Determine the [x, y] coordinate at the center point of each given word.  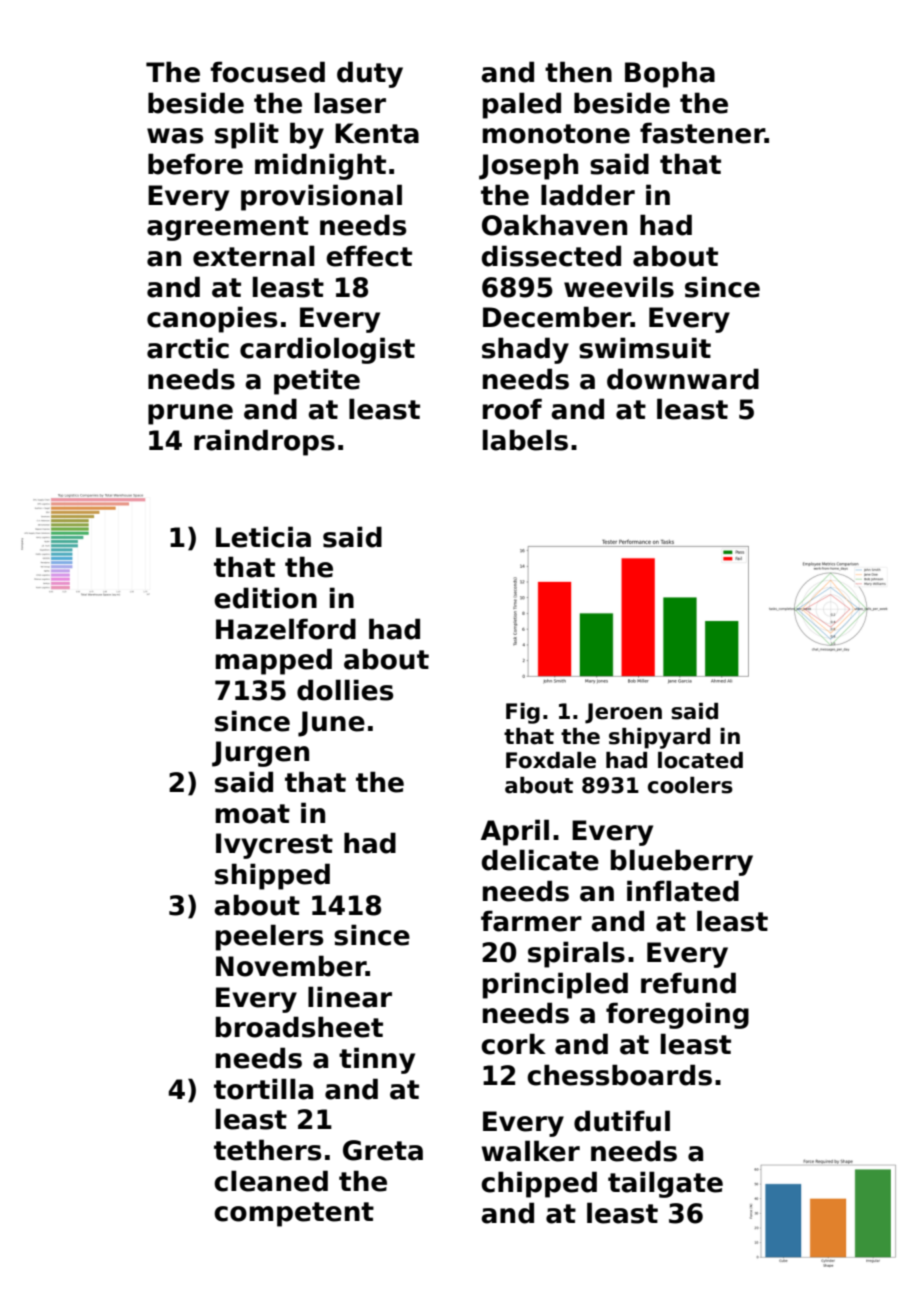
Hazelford [286, 629]
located [700, 760]
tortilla [263, 1089]
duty [370, 74]
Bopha [670, 74]
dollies [345, 690]
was [175, 136]
